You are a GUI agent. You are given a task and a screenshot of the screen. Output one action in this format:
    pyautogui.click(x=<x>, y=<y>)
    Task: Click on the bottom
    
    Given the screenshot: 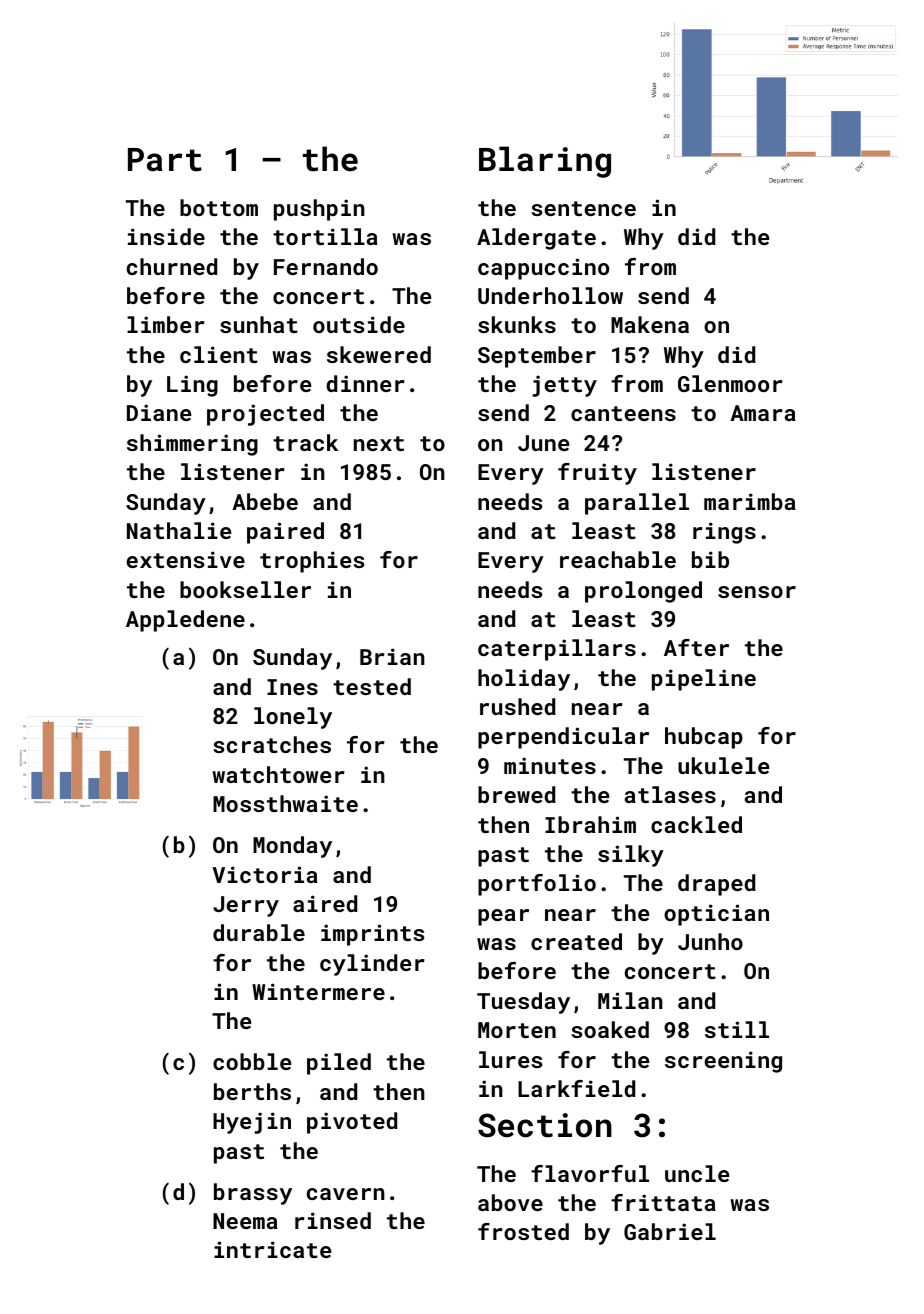 What is the action you would take?
    pyautogui.click(x=219, y=207)
